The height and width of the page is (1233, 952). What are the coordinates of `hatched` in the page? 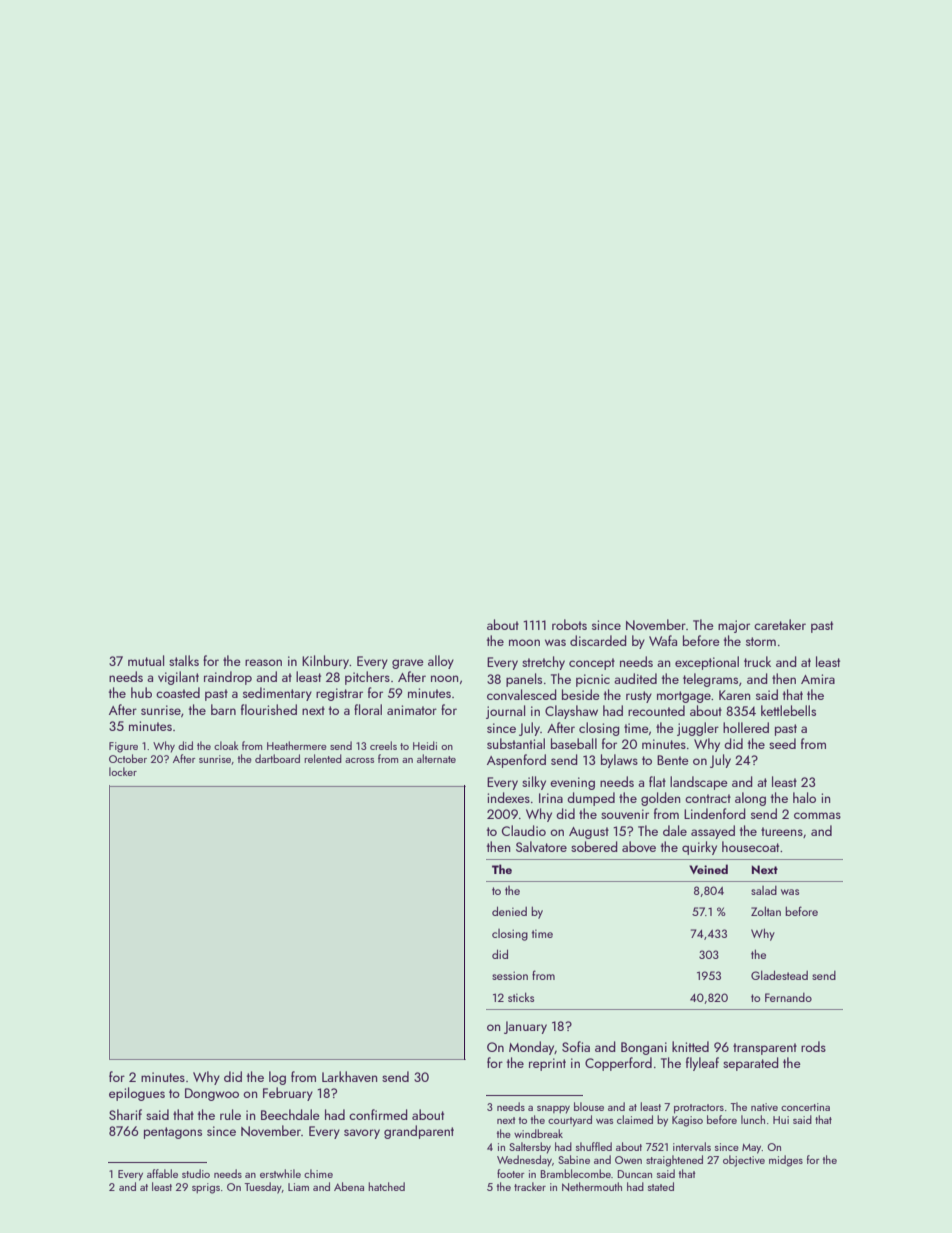 It's located at (386, 1186).
